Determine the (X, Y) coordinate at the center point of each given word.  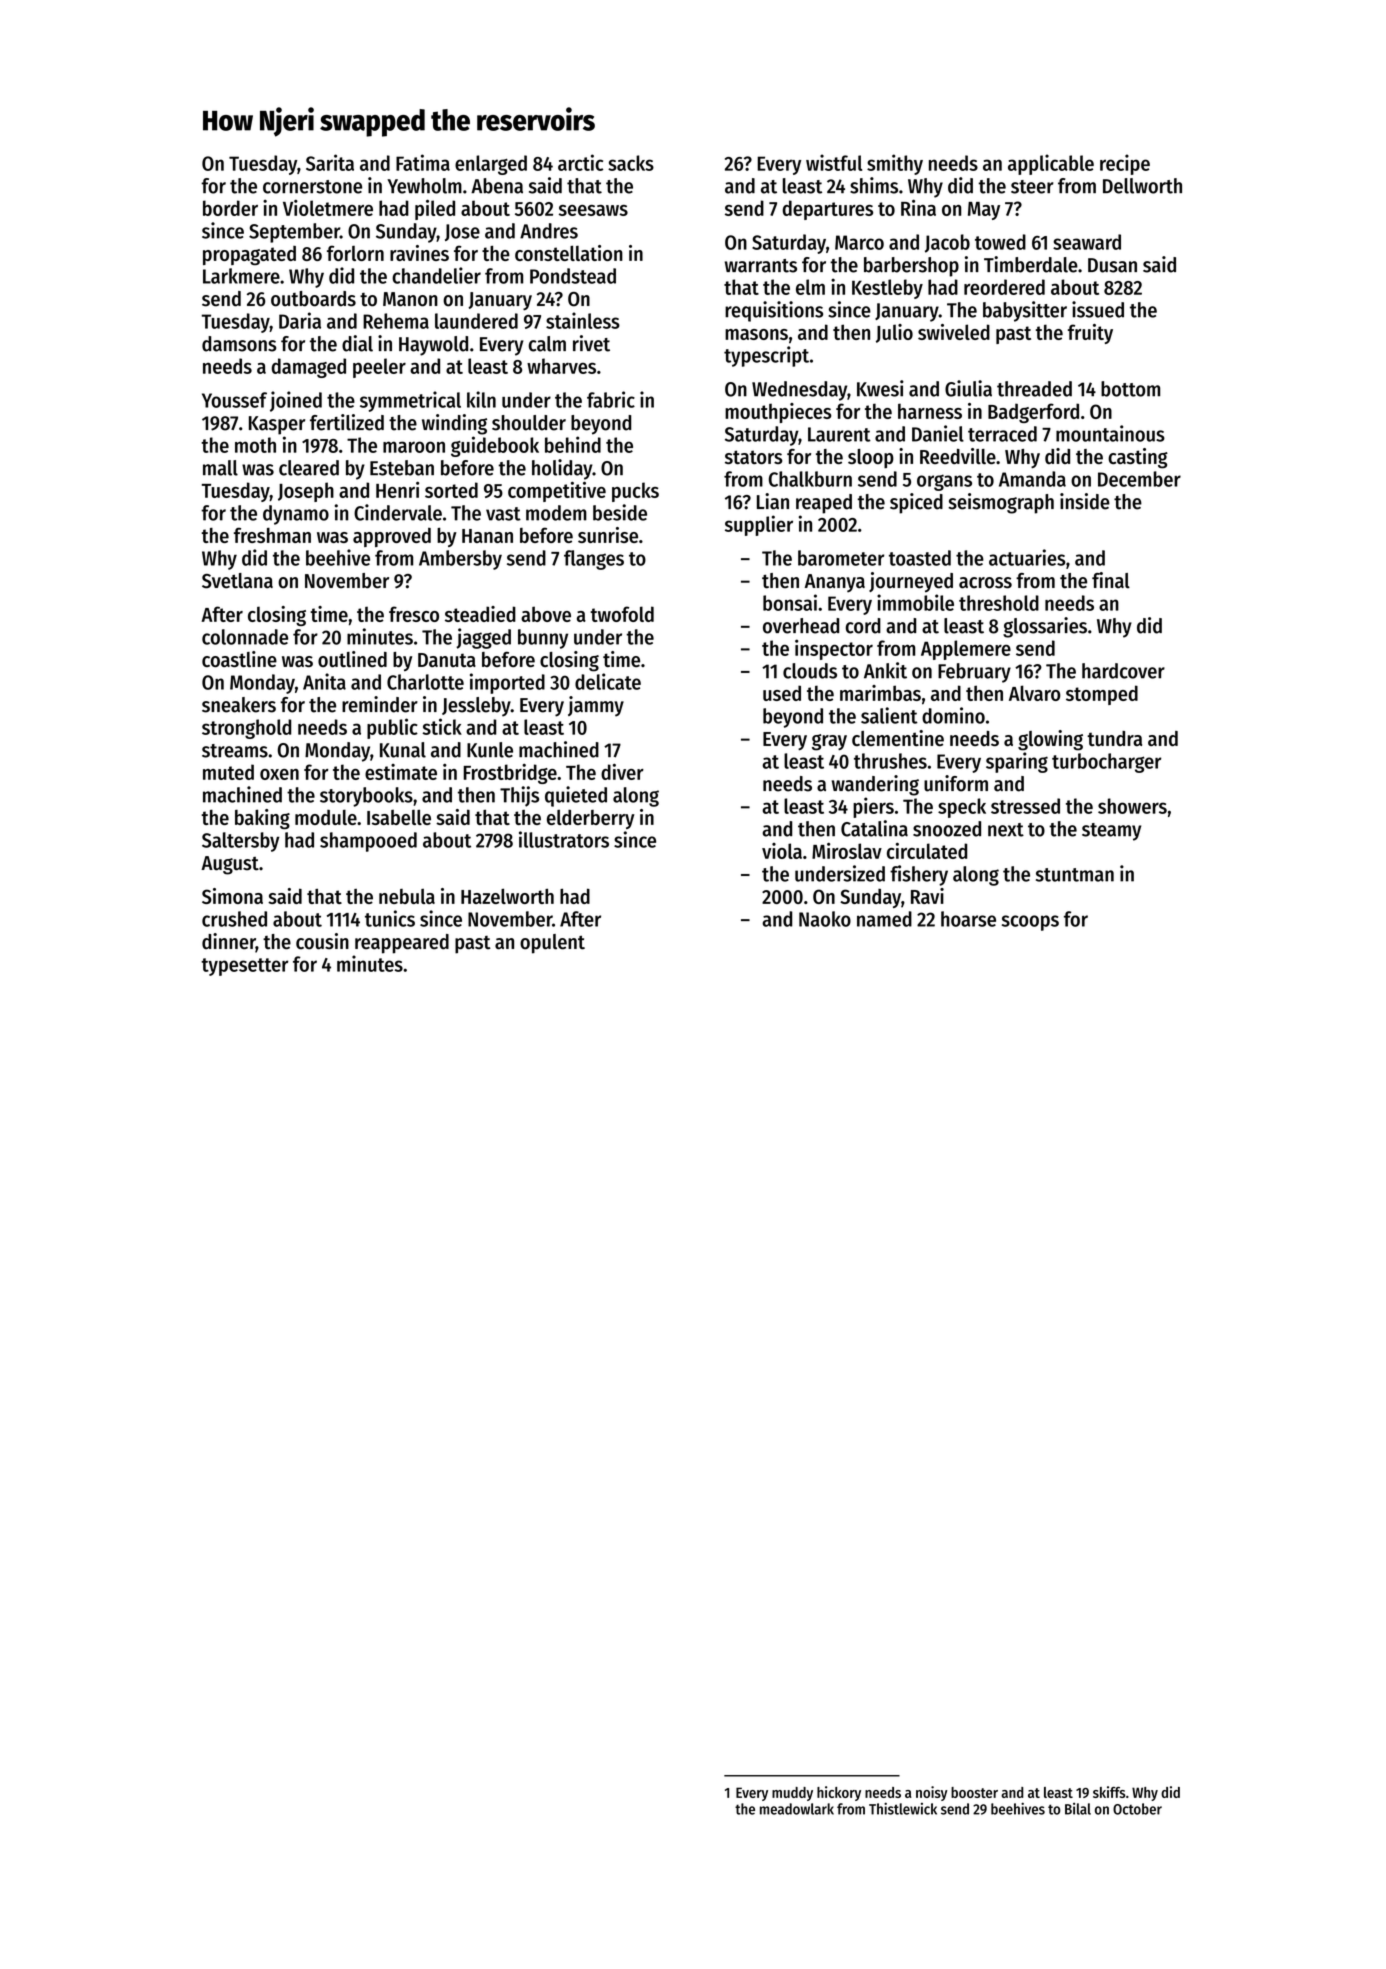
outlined (352, 659)
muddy (792, 1794)
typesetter (244, 967)
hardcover (1123, 671)
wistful (834, 162)
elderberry (591, 819)
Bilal (1078, 1809)
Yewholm (424, 186)
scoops (1030, 923)
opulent (552, 944)
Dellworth (1142, 186)
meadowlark (797, 1809)
